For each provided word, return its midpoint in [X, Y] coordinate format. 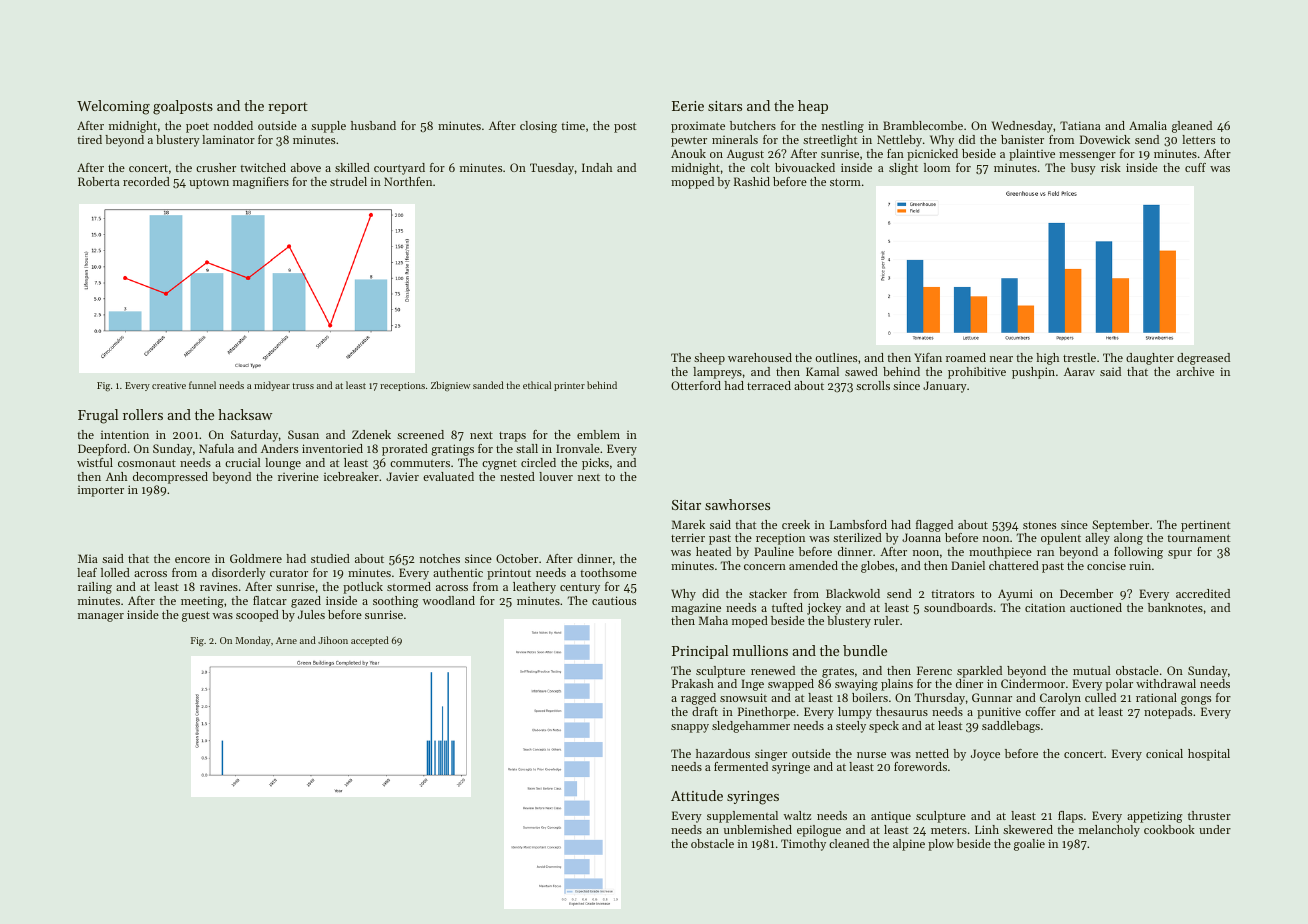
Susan [303, 434]
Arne [286, 640]
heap [813, 107]
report [288, 108]
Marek [688, 524]
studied [330, 558]
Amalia [1148, 125]
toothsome [608, 572]
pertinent [1205, 526]
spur [1180, 554]
